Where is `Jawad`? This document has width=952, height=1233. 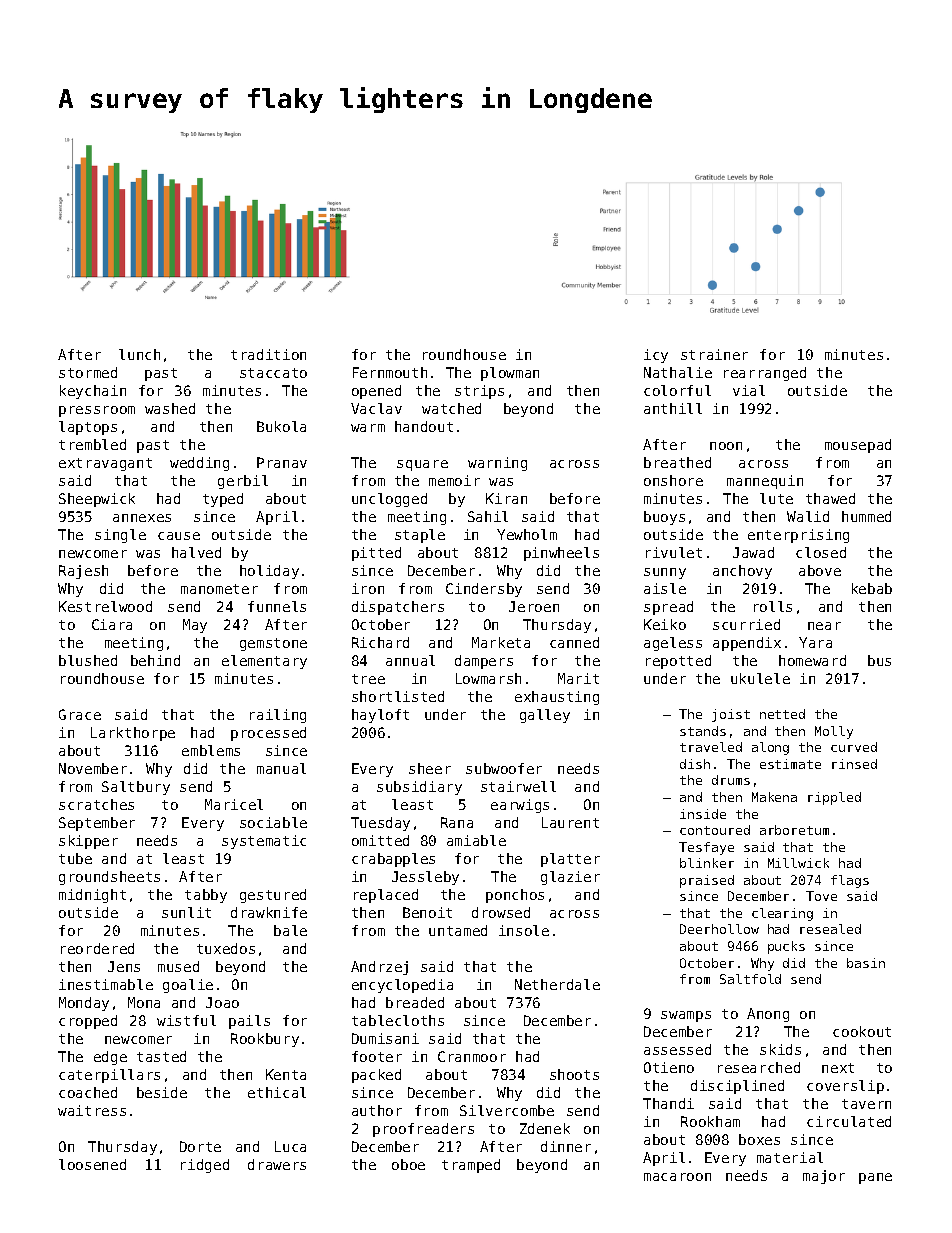
Jawad is located at coordinates (753, 552).
